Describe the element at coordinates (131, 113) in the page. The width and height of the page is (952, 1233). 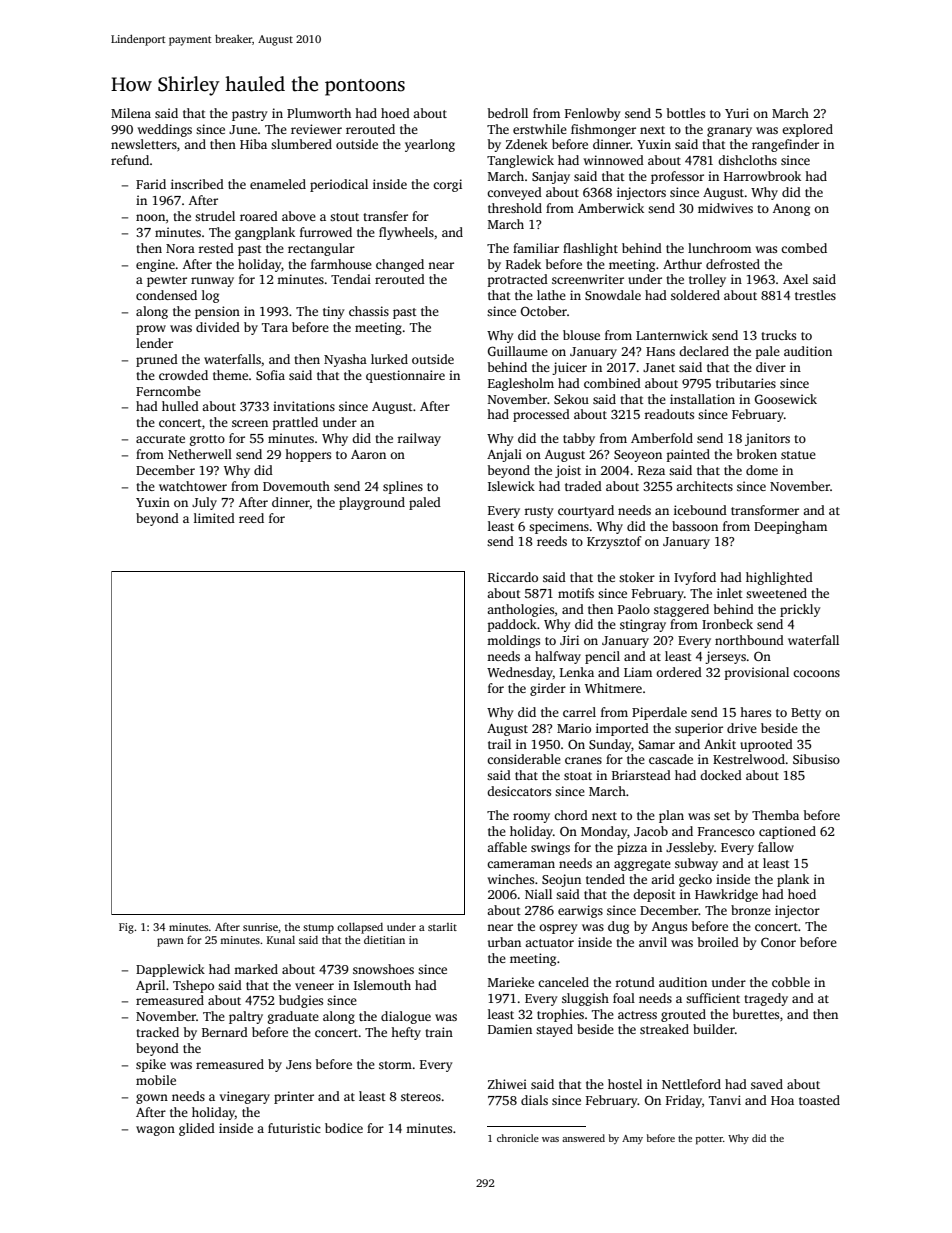
I see `Milena` at that location.
